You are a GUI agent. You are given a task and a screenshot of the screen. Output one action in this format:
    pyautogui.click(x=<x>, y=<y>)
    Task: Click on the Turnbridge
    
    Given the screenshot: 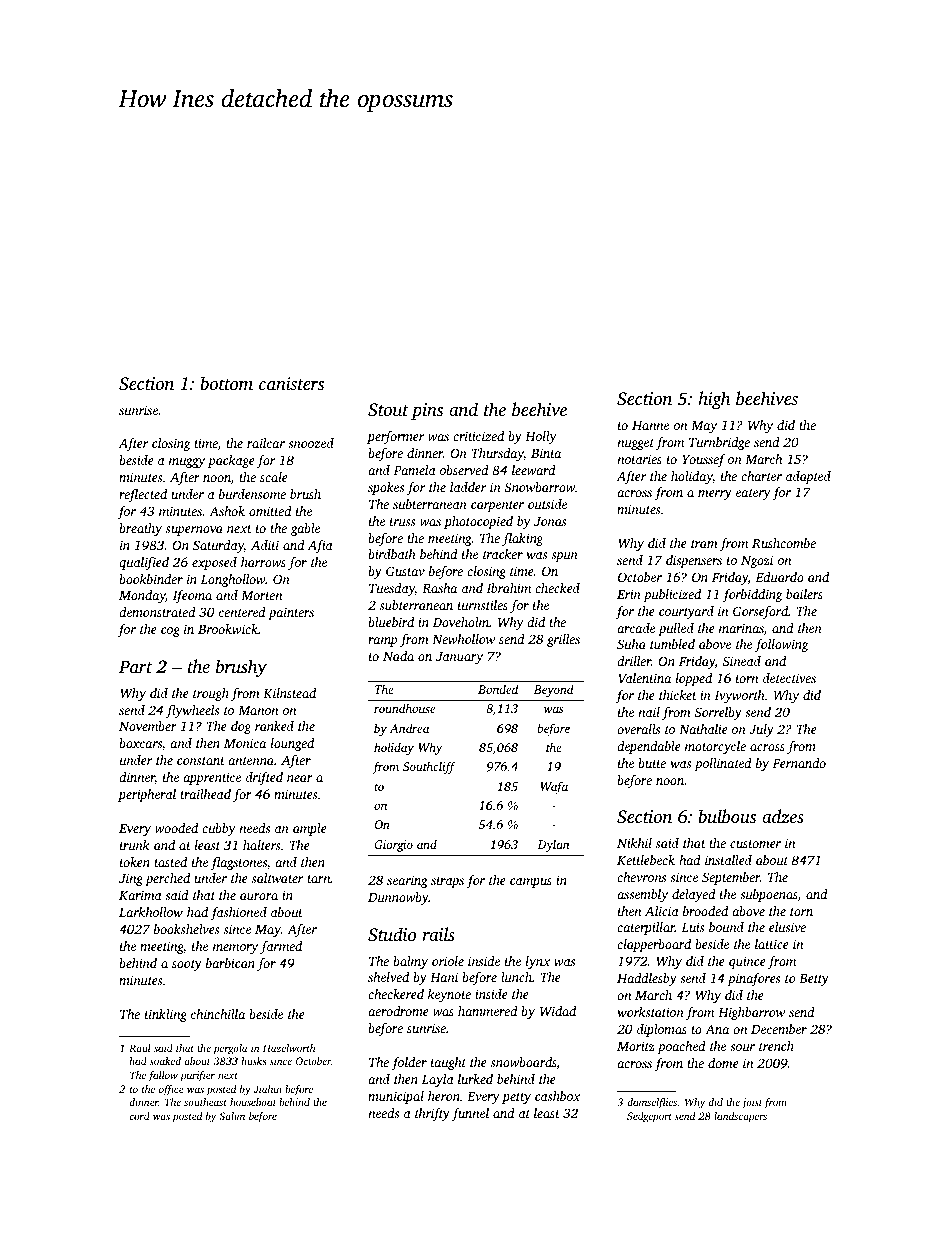 What is the action you would take?
    pyautogui.click(x=719, y=443)
